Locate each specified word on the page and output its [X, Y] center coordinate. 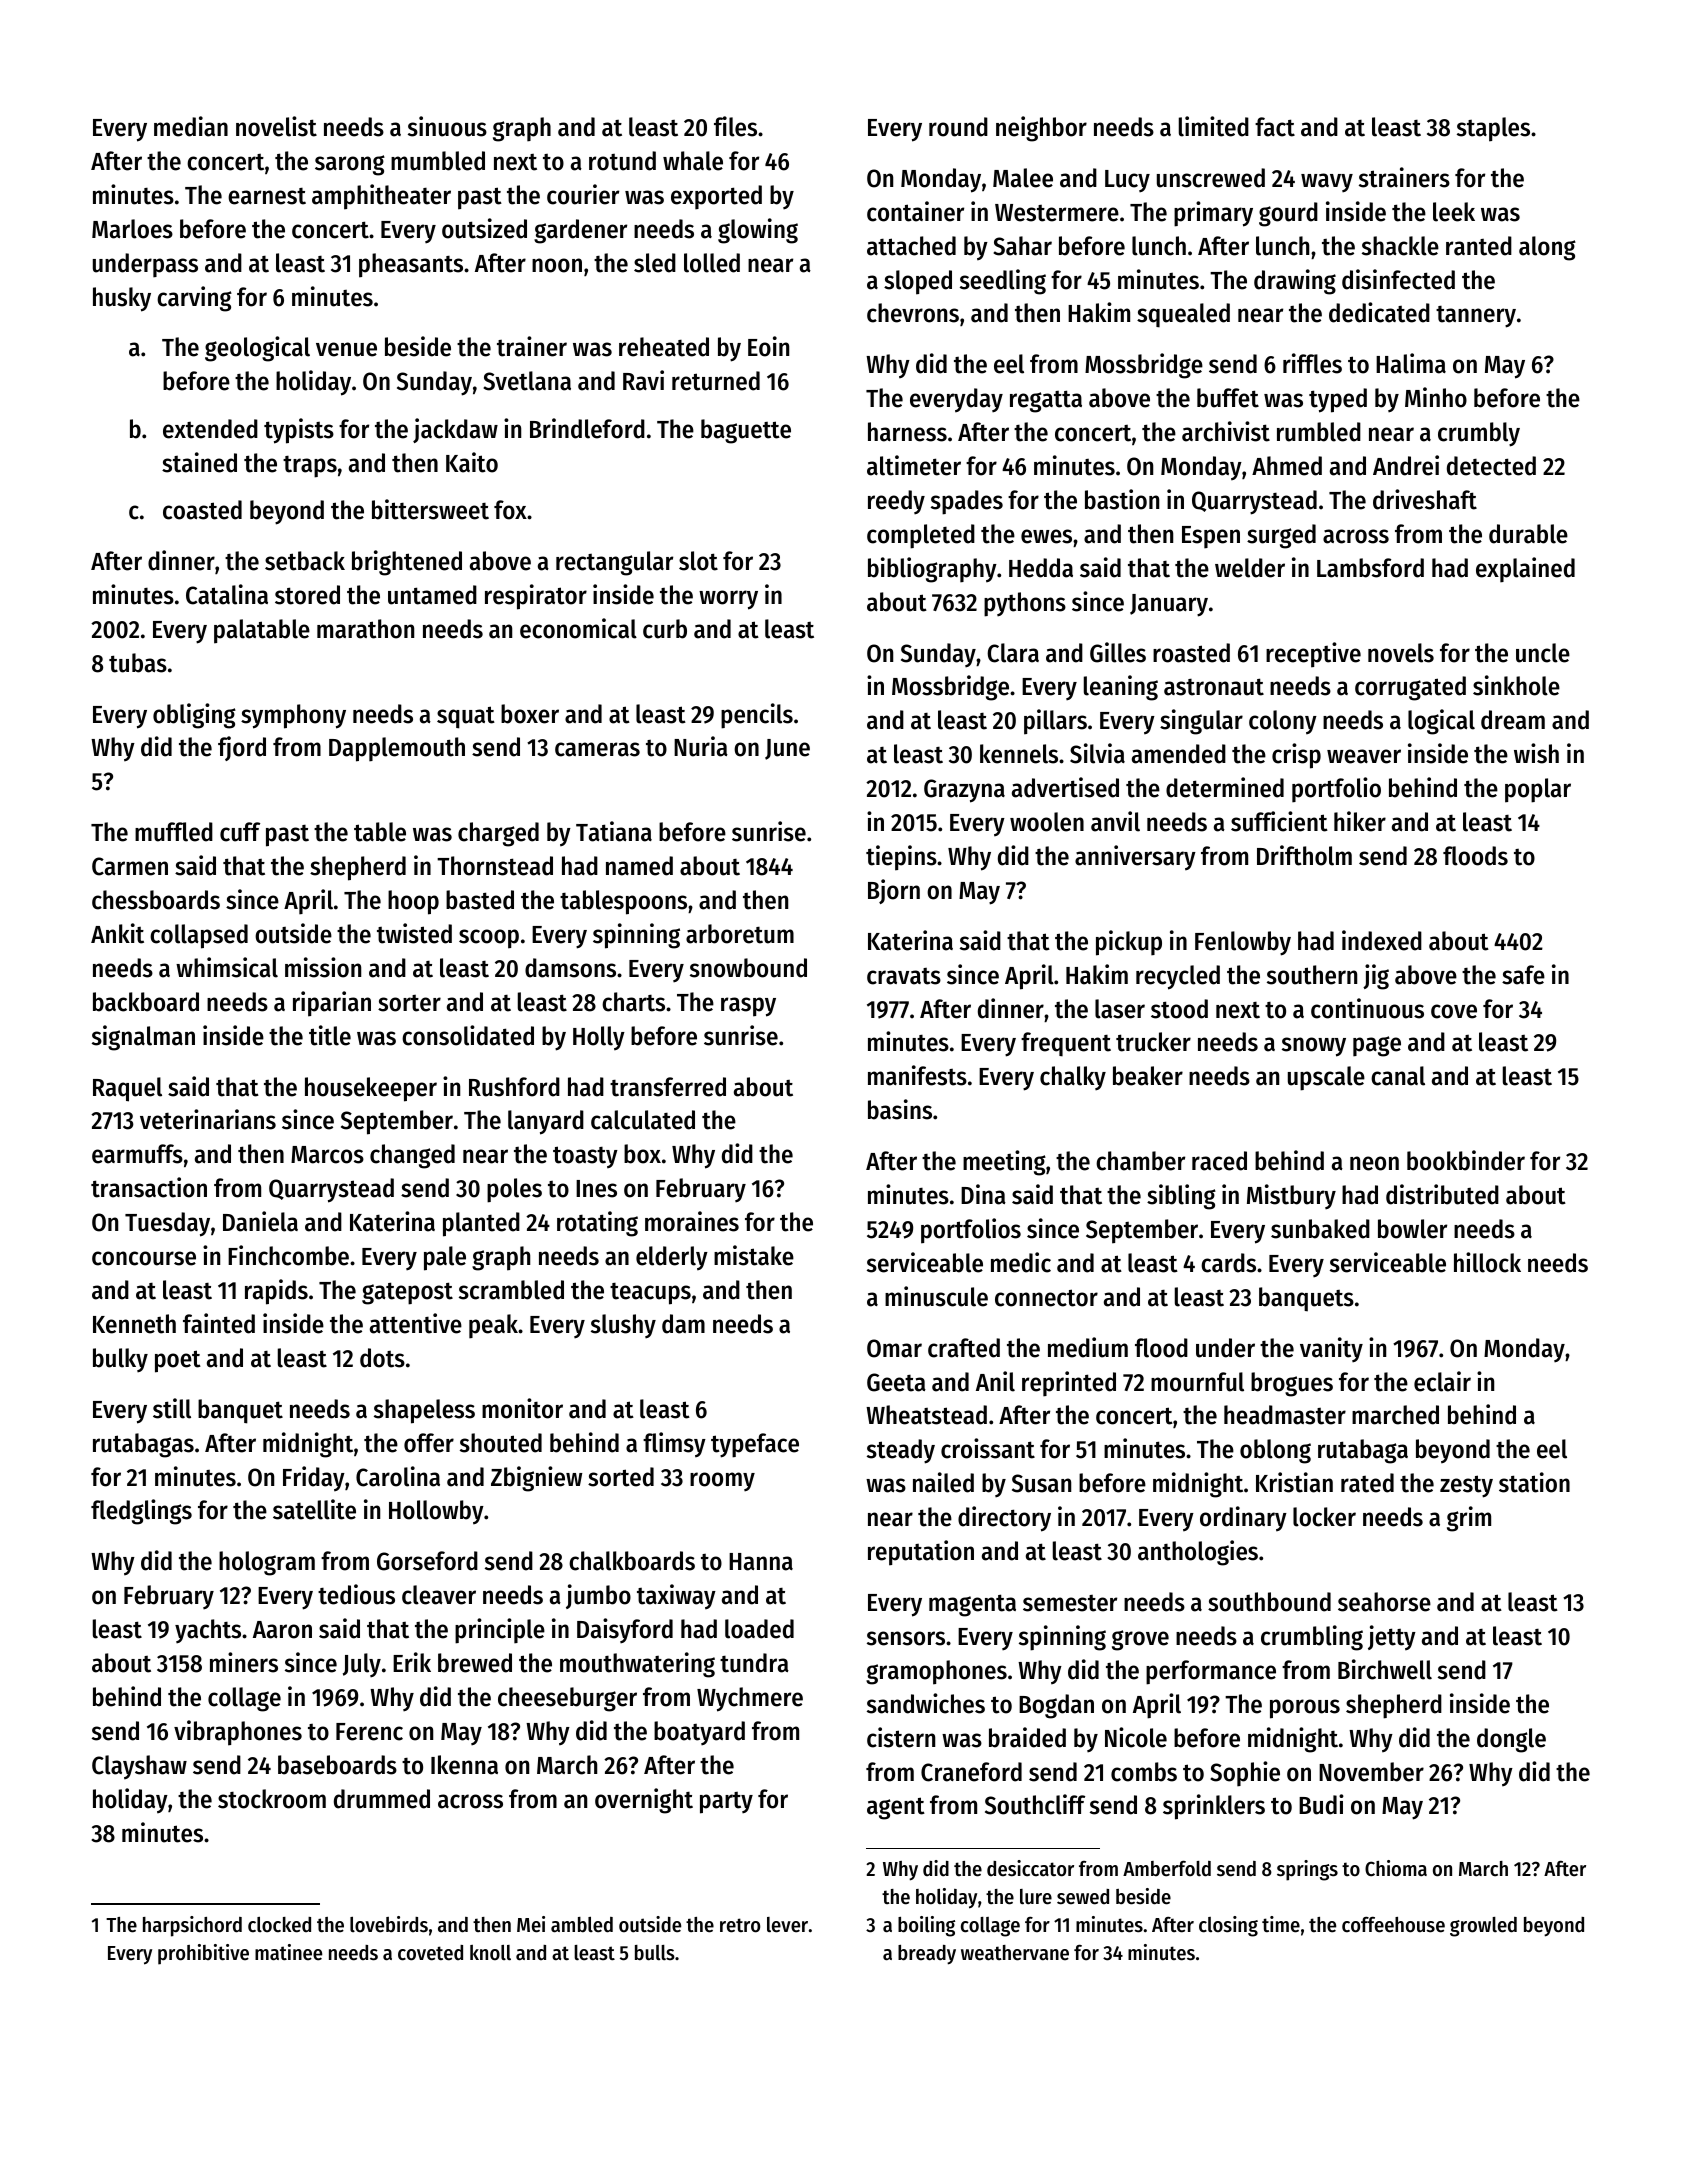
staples [1493, 129]
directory [1004, 1519]
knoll [490, 1953]
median [191, 126]
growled [1483, 1927]
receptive [1313, 655]
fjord [242, 748]
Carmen [130, 866]
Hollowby [436, 1512]
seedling [1003, 282]
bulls [655, 1953]
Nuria [701, 746]
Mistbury [1291, 1197]
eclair [1442, 1381]
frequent [1066, 1044]
